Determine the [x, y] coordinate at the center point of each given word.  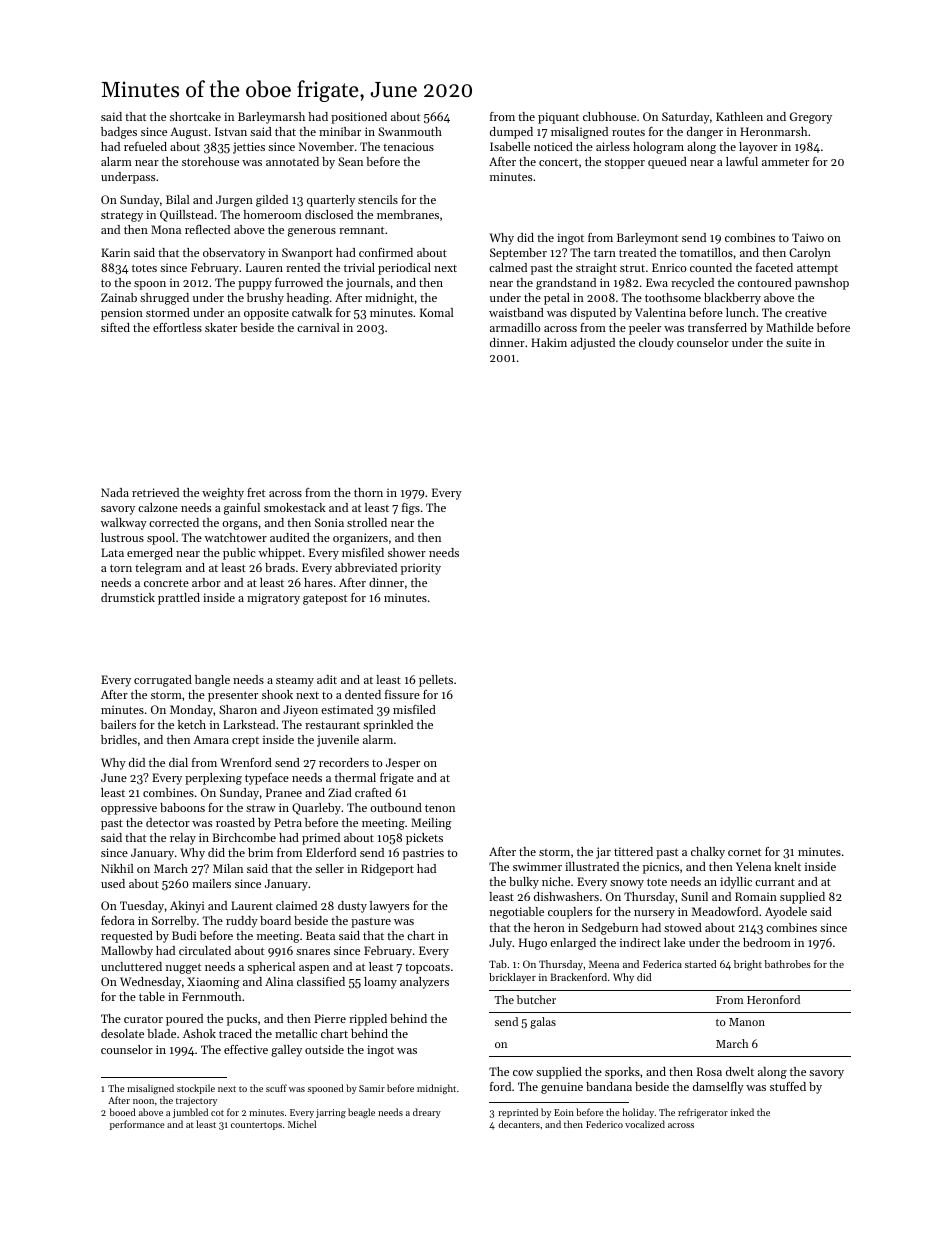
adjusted [593, 344]
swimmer [537, 866]
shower [407, 552]
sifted [115, 327]
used [113, 883]
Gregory [811, 118]
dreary [427, 1113]
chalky [708, 853]
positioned [359, 118]
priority [421, 569]
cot [217, 1113]
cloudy [656, 344]
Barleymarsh [271, 118]
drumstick [128, 597]
